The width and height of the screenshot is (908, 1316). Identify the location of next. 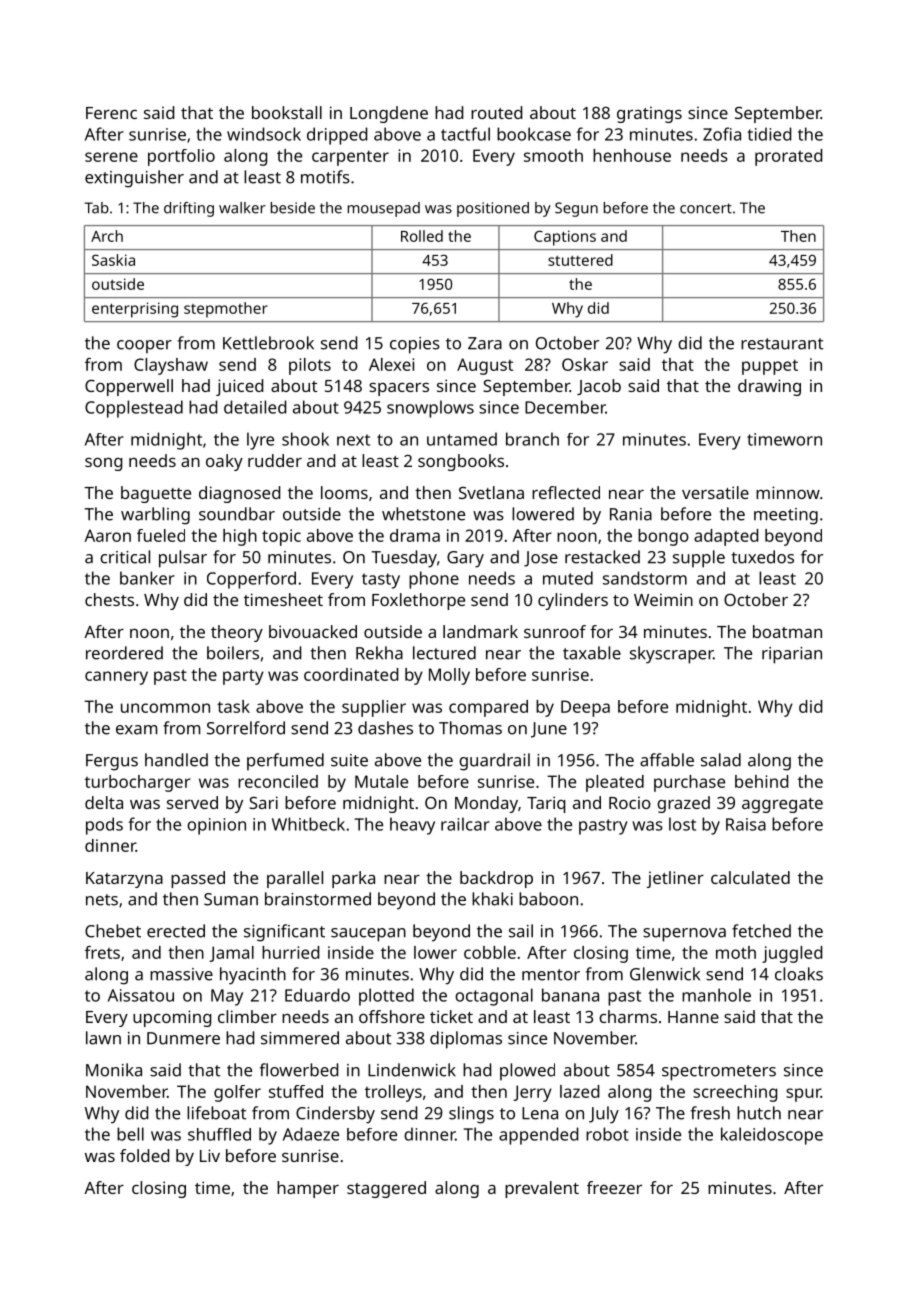
(353, 440).
